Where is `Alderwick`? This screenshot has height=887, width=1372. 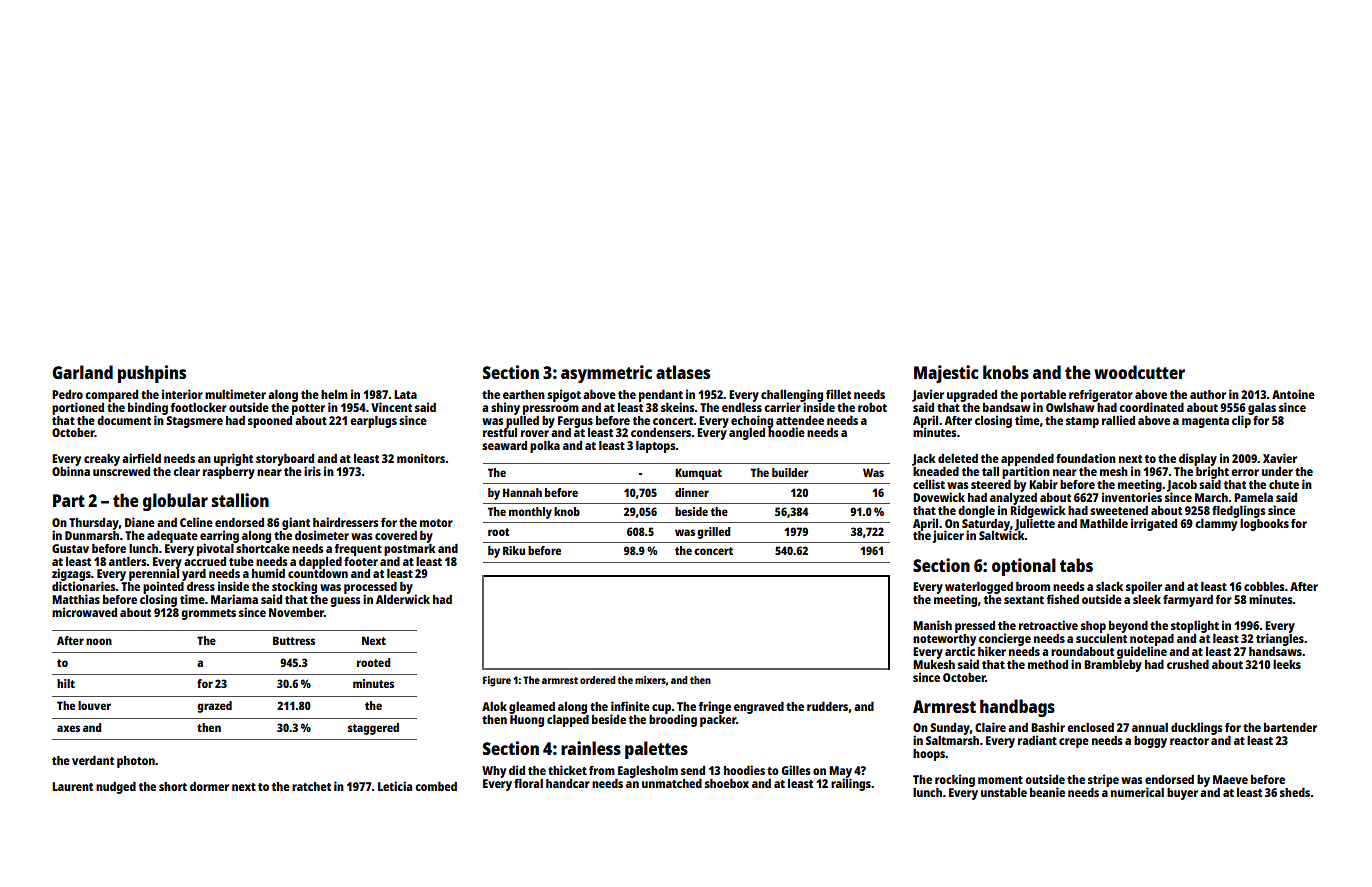
Alderwick is located at coordinates (403, 599).
